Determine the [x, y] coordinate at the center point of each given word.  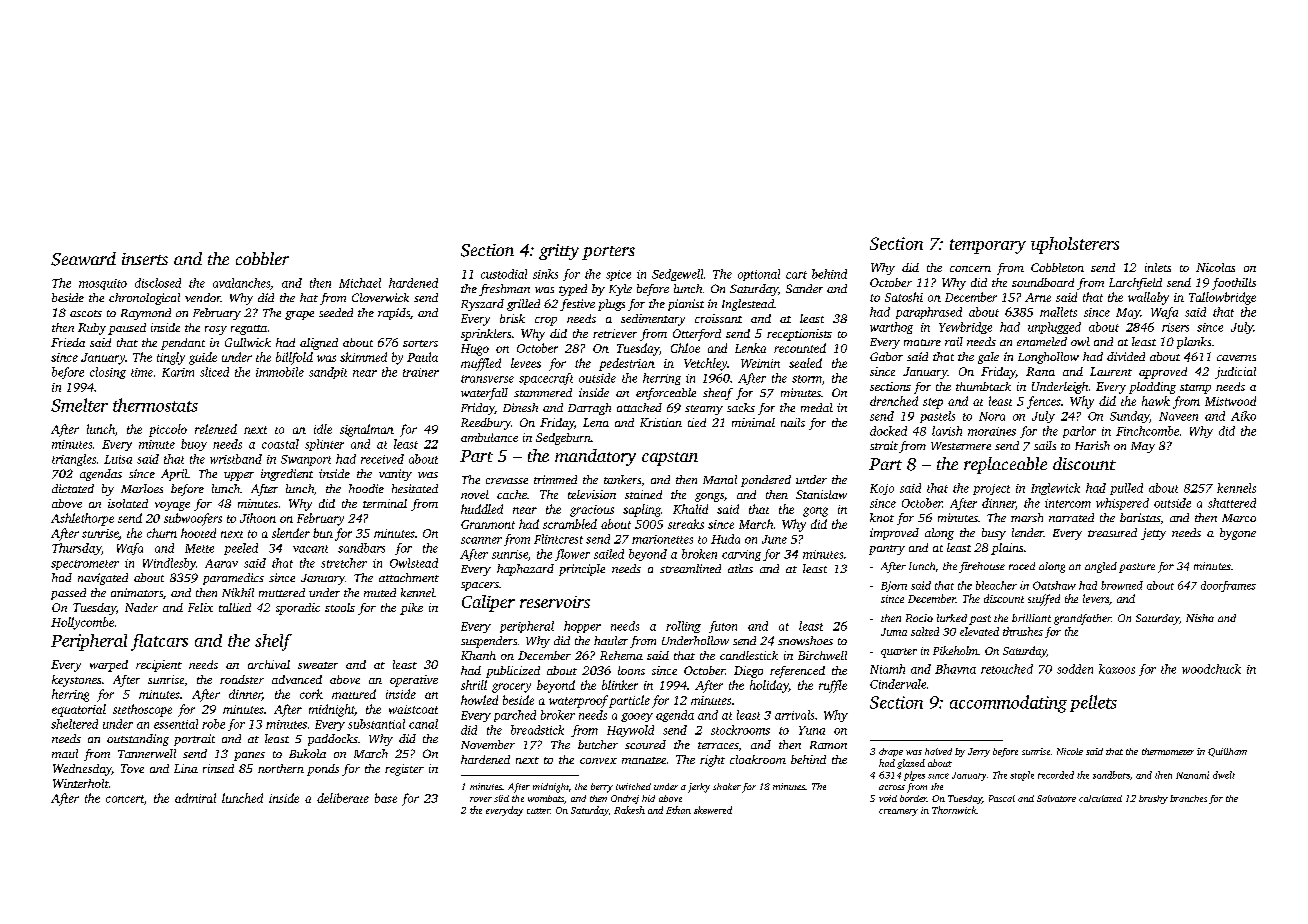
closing [108, 373]
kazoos [1117, 669]
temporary [988, 246]
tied [697, 422]
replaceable [1005, 465]
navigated [103, 579]
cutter [538, 811]
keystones [76, 681]
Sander [804, 288]
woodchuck [1211, 669]
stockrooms [740, 730]
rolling [683, 627]
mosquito [103, 284]
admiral [195, 798]
